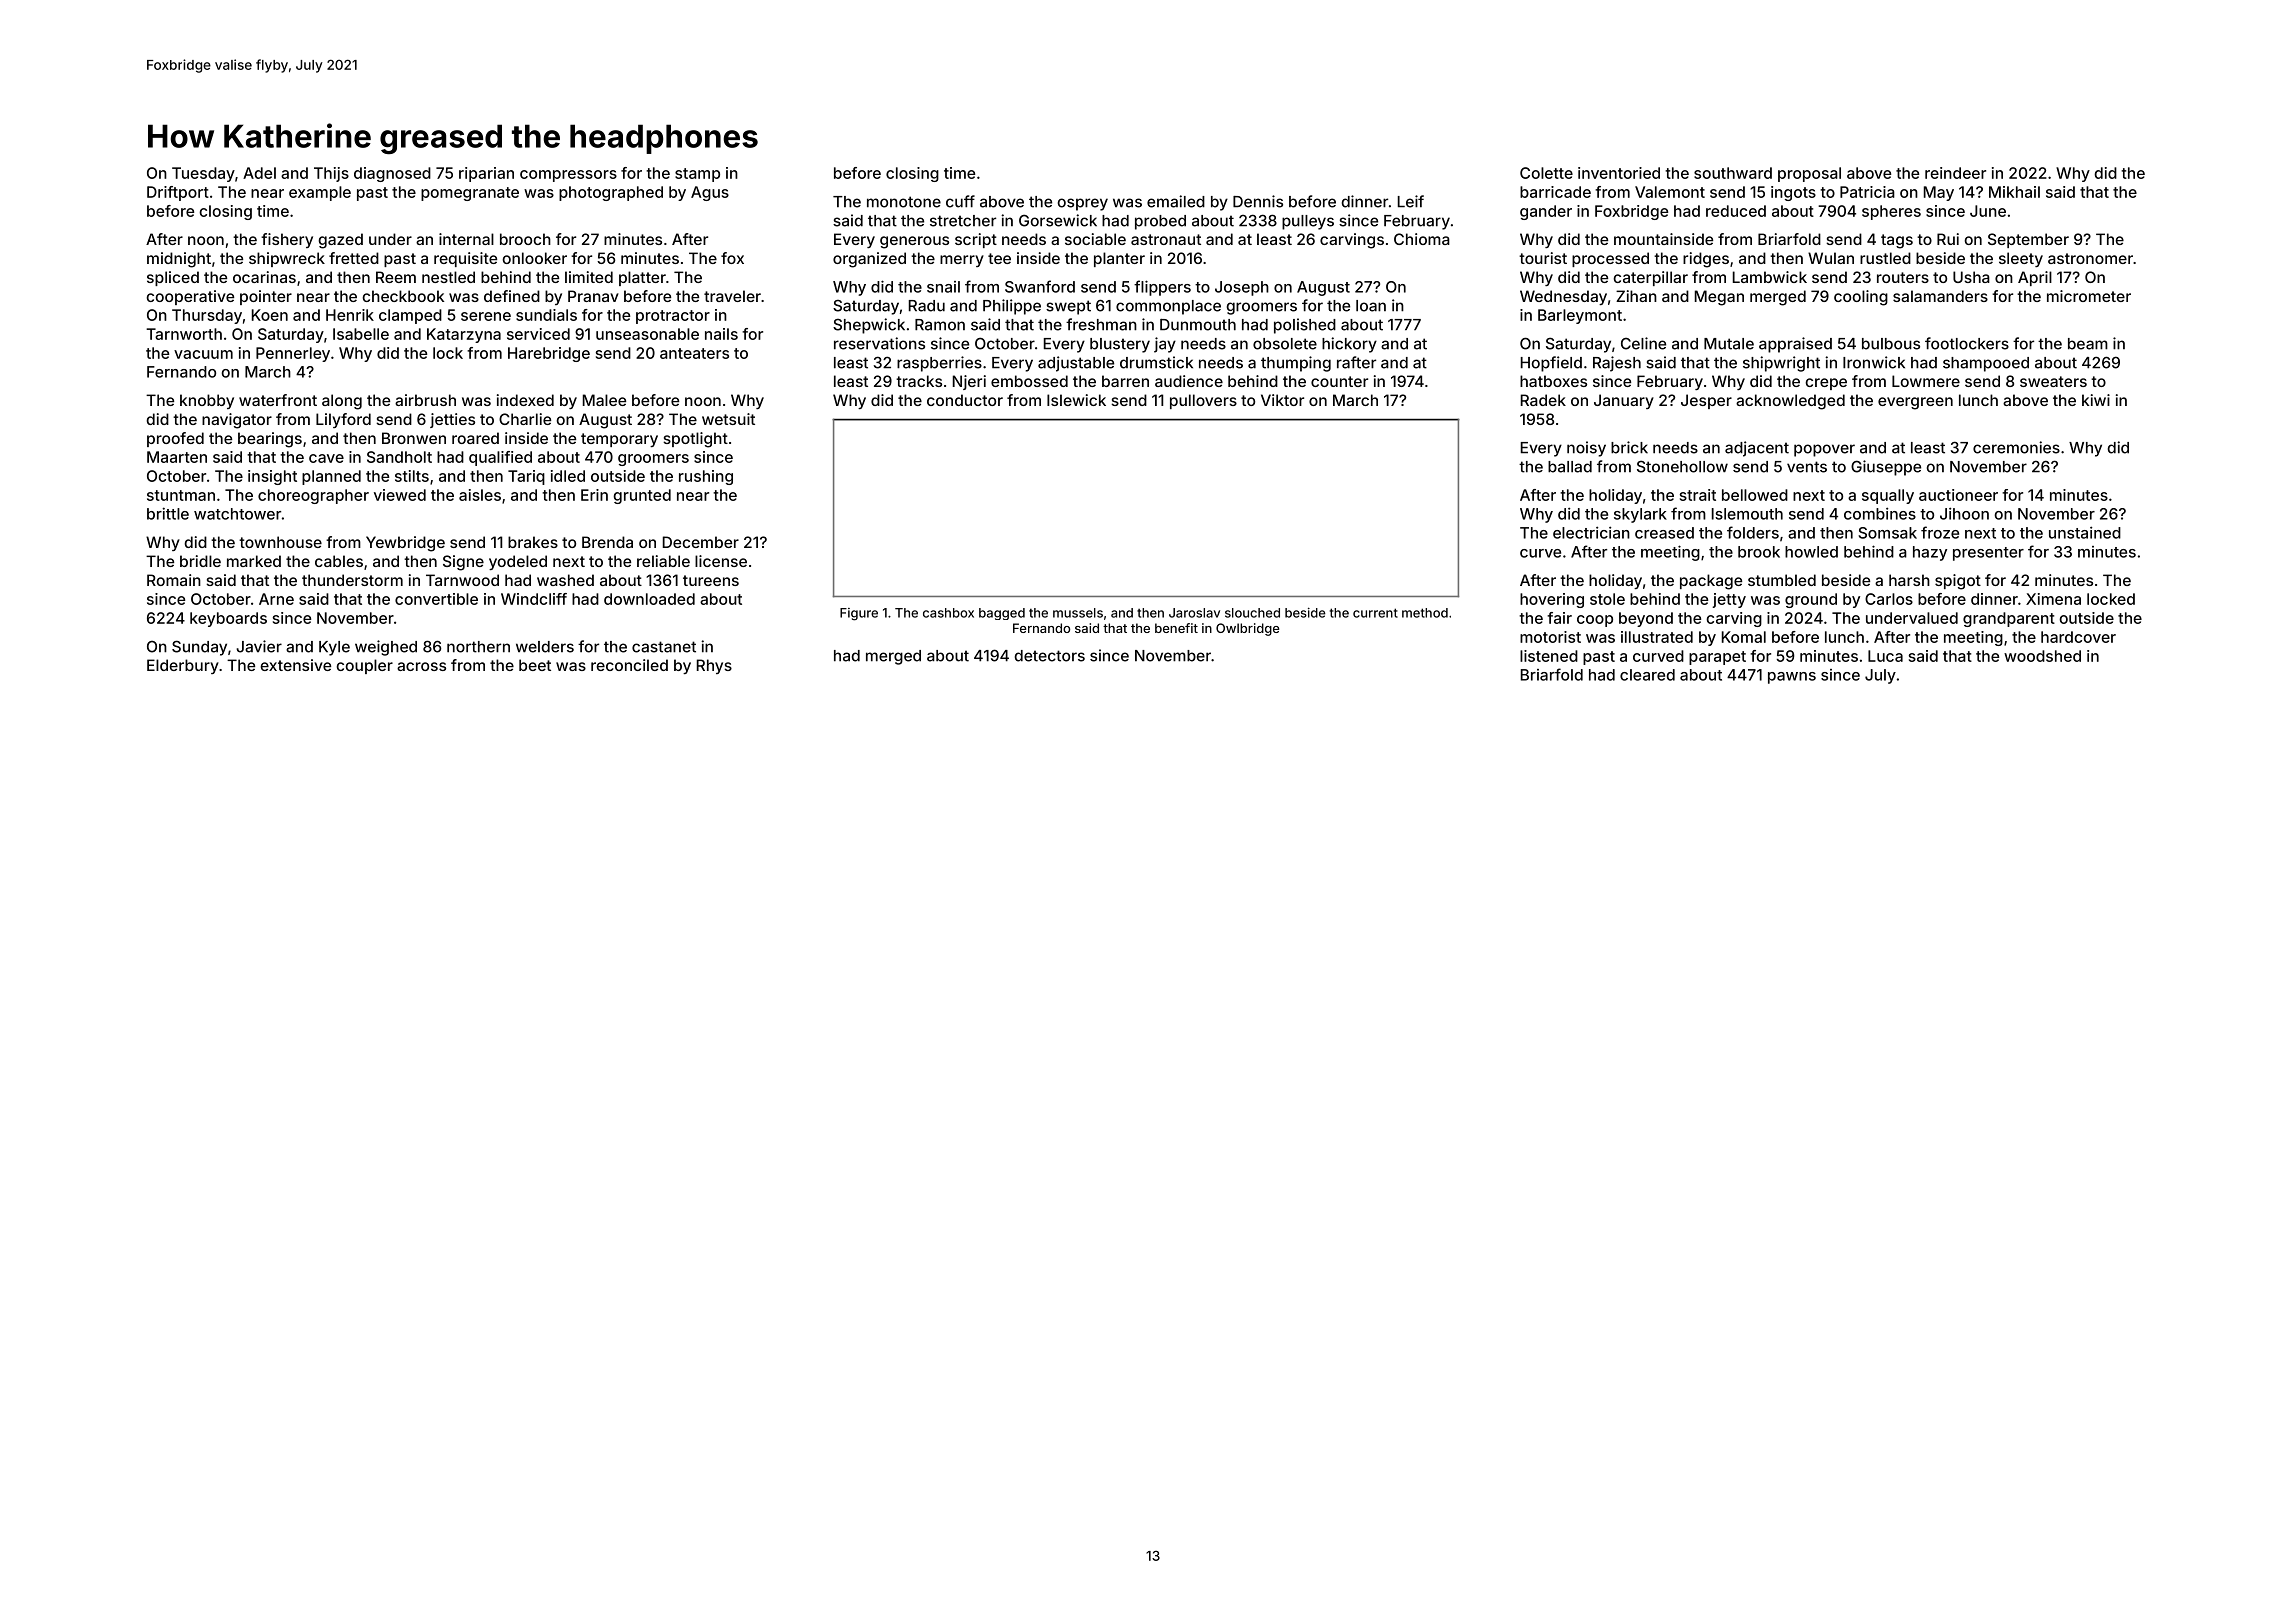 Image resolution: width=2292 pixels, height=1620 pixels. What do you see at coordinates (174, 580) in the screenshot?
I see `Romain` at bounding box center [174, 580].
